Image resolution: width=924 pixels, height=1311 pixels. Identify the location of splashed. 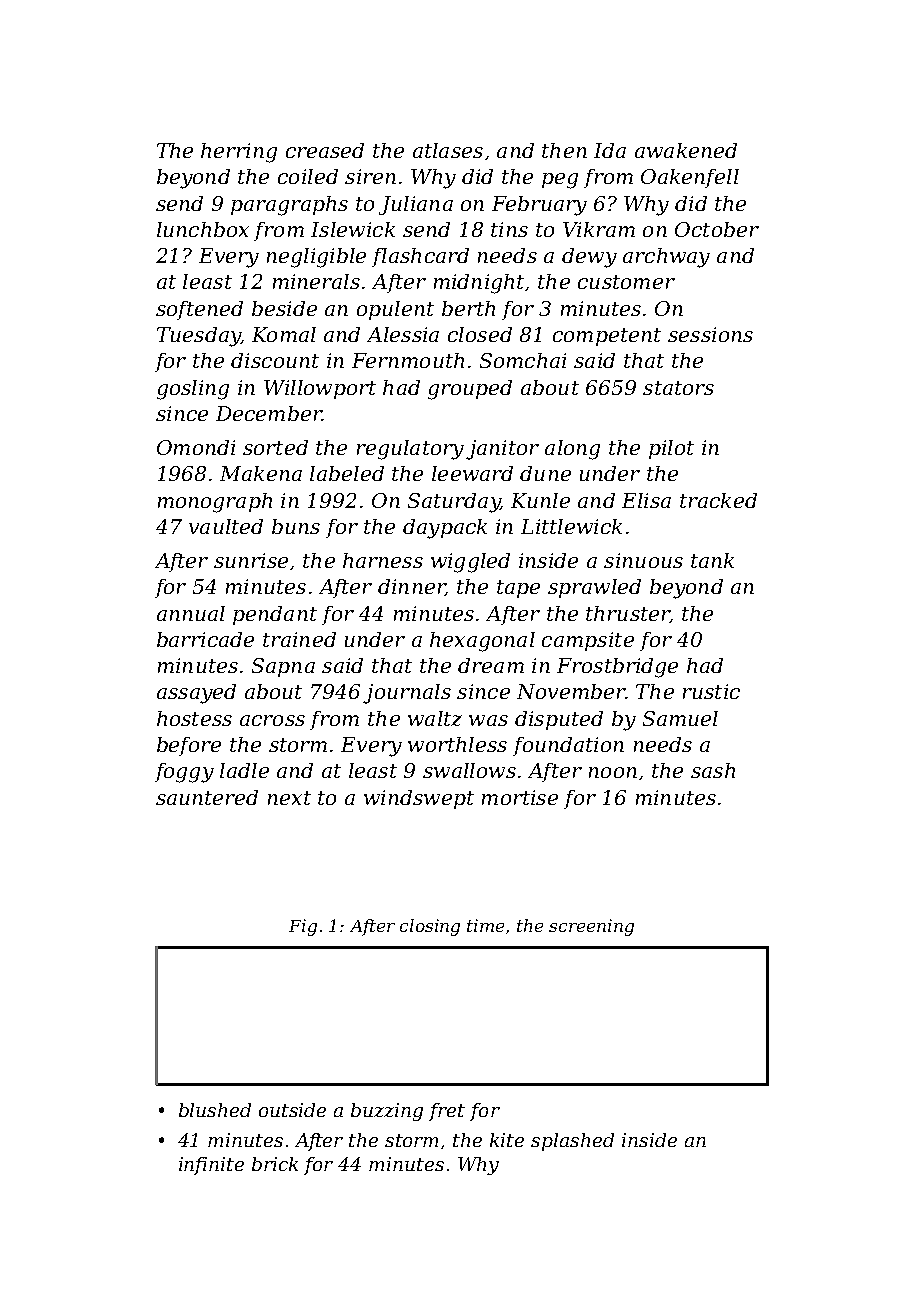
(572, 1142).
